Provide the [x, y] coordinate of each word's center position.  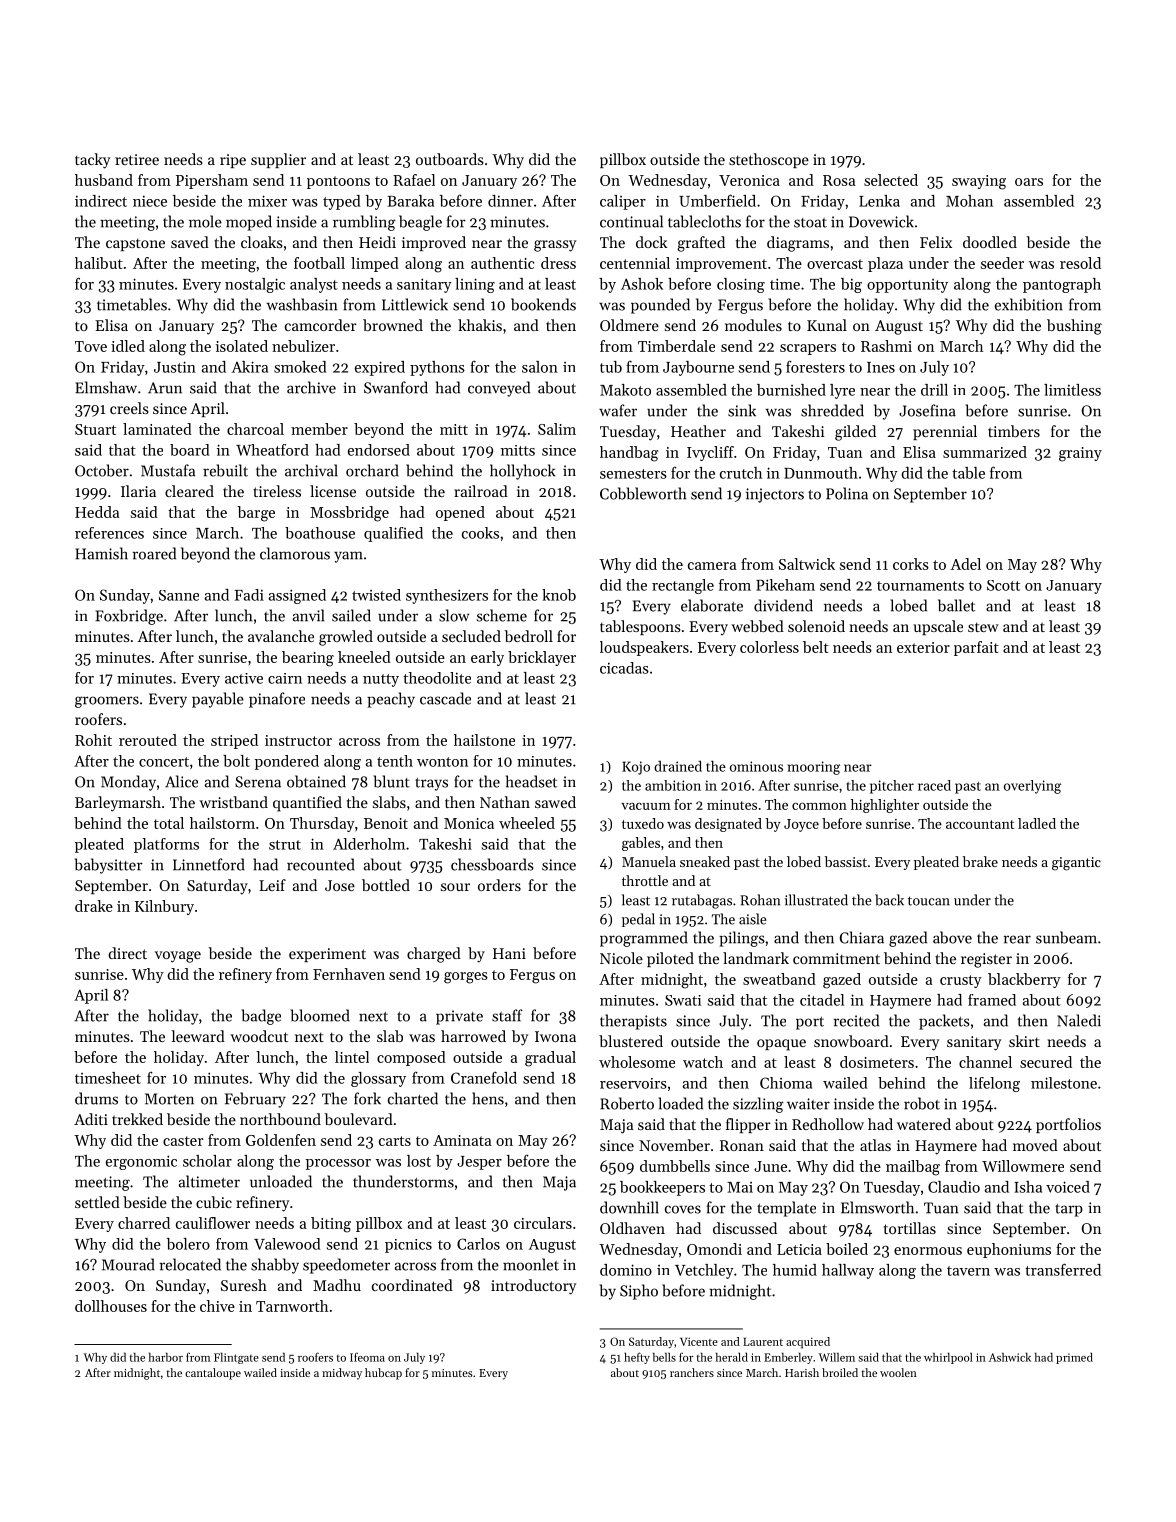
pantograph [1062, 285]
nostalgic [255, 285]
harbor [166, 1357]
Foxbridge [129, 617]
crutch [741, 473]
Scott [1003, 585]
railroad [481, 491]
